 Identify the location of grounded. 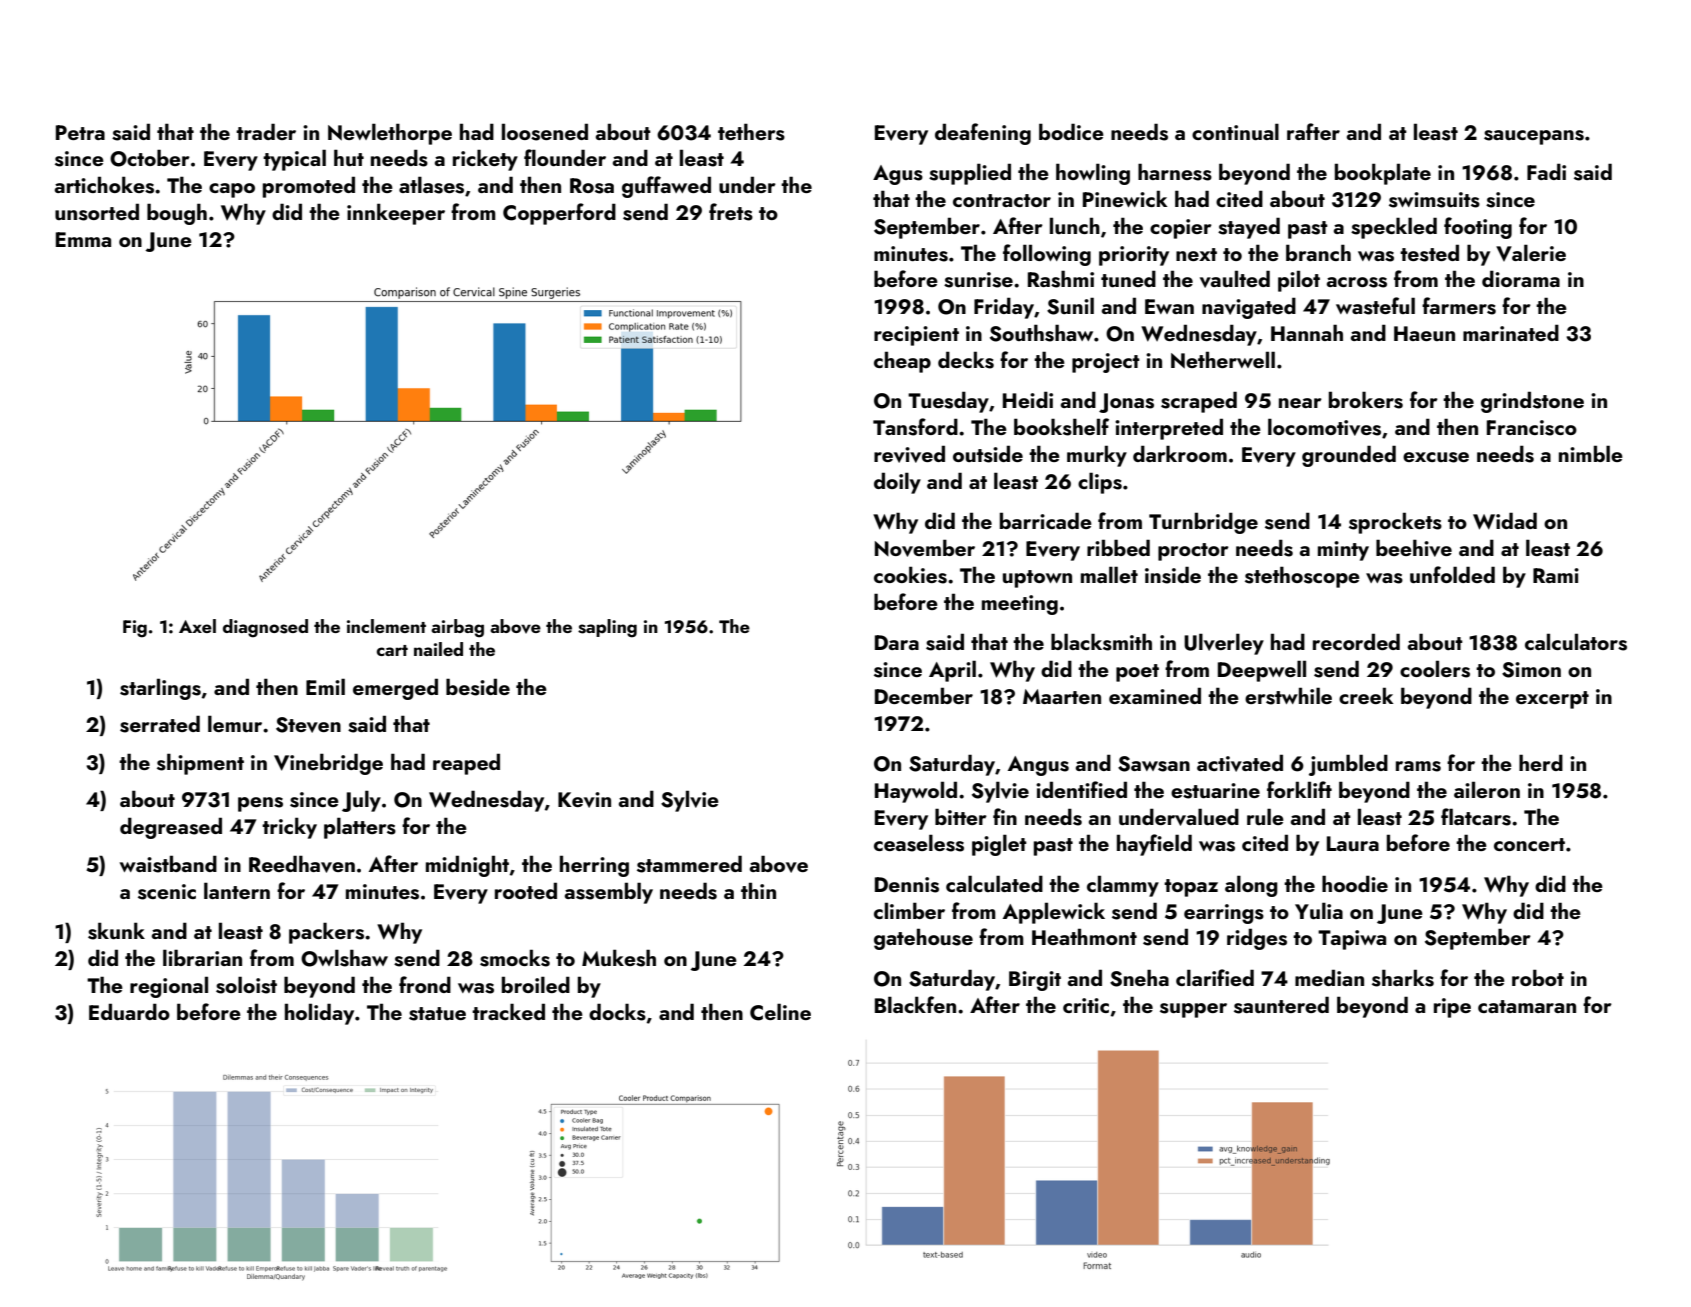
(1349, 456).
